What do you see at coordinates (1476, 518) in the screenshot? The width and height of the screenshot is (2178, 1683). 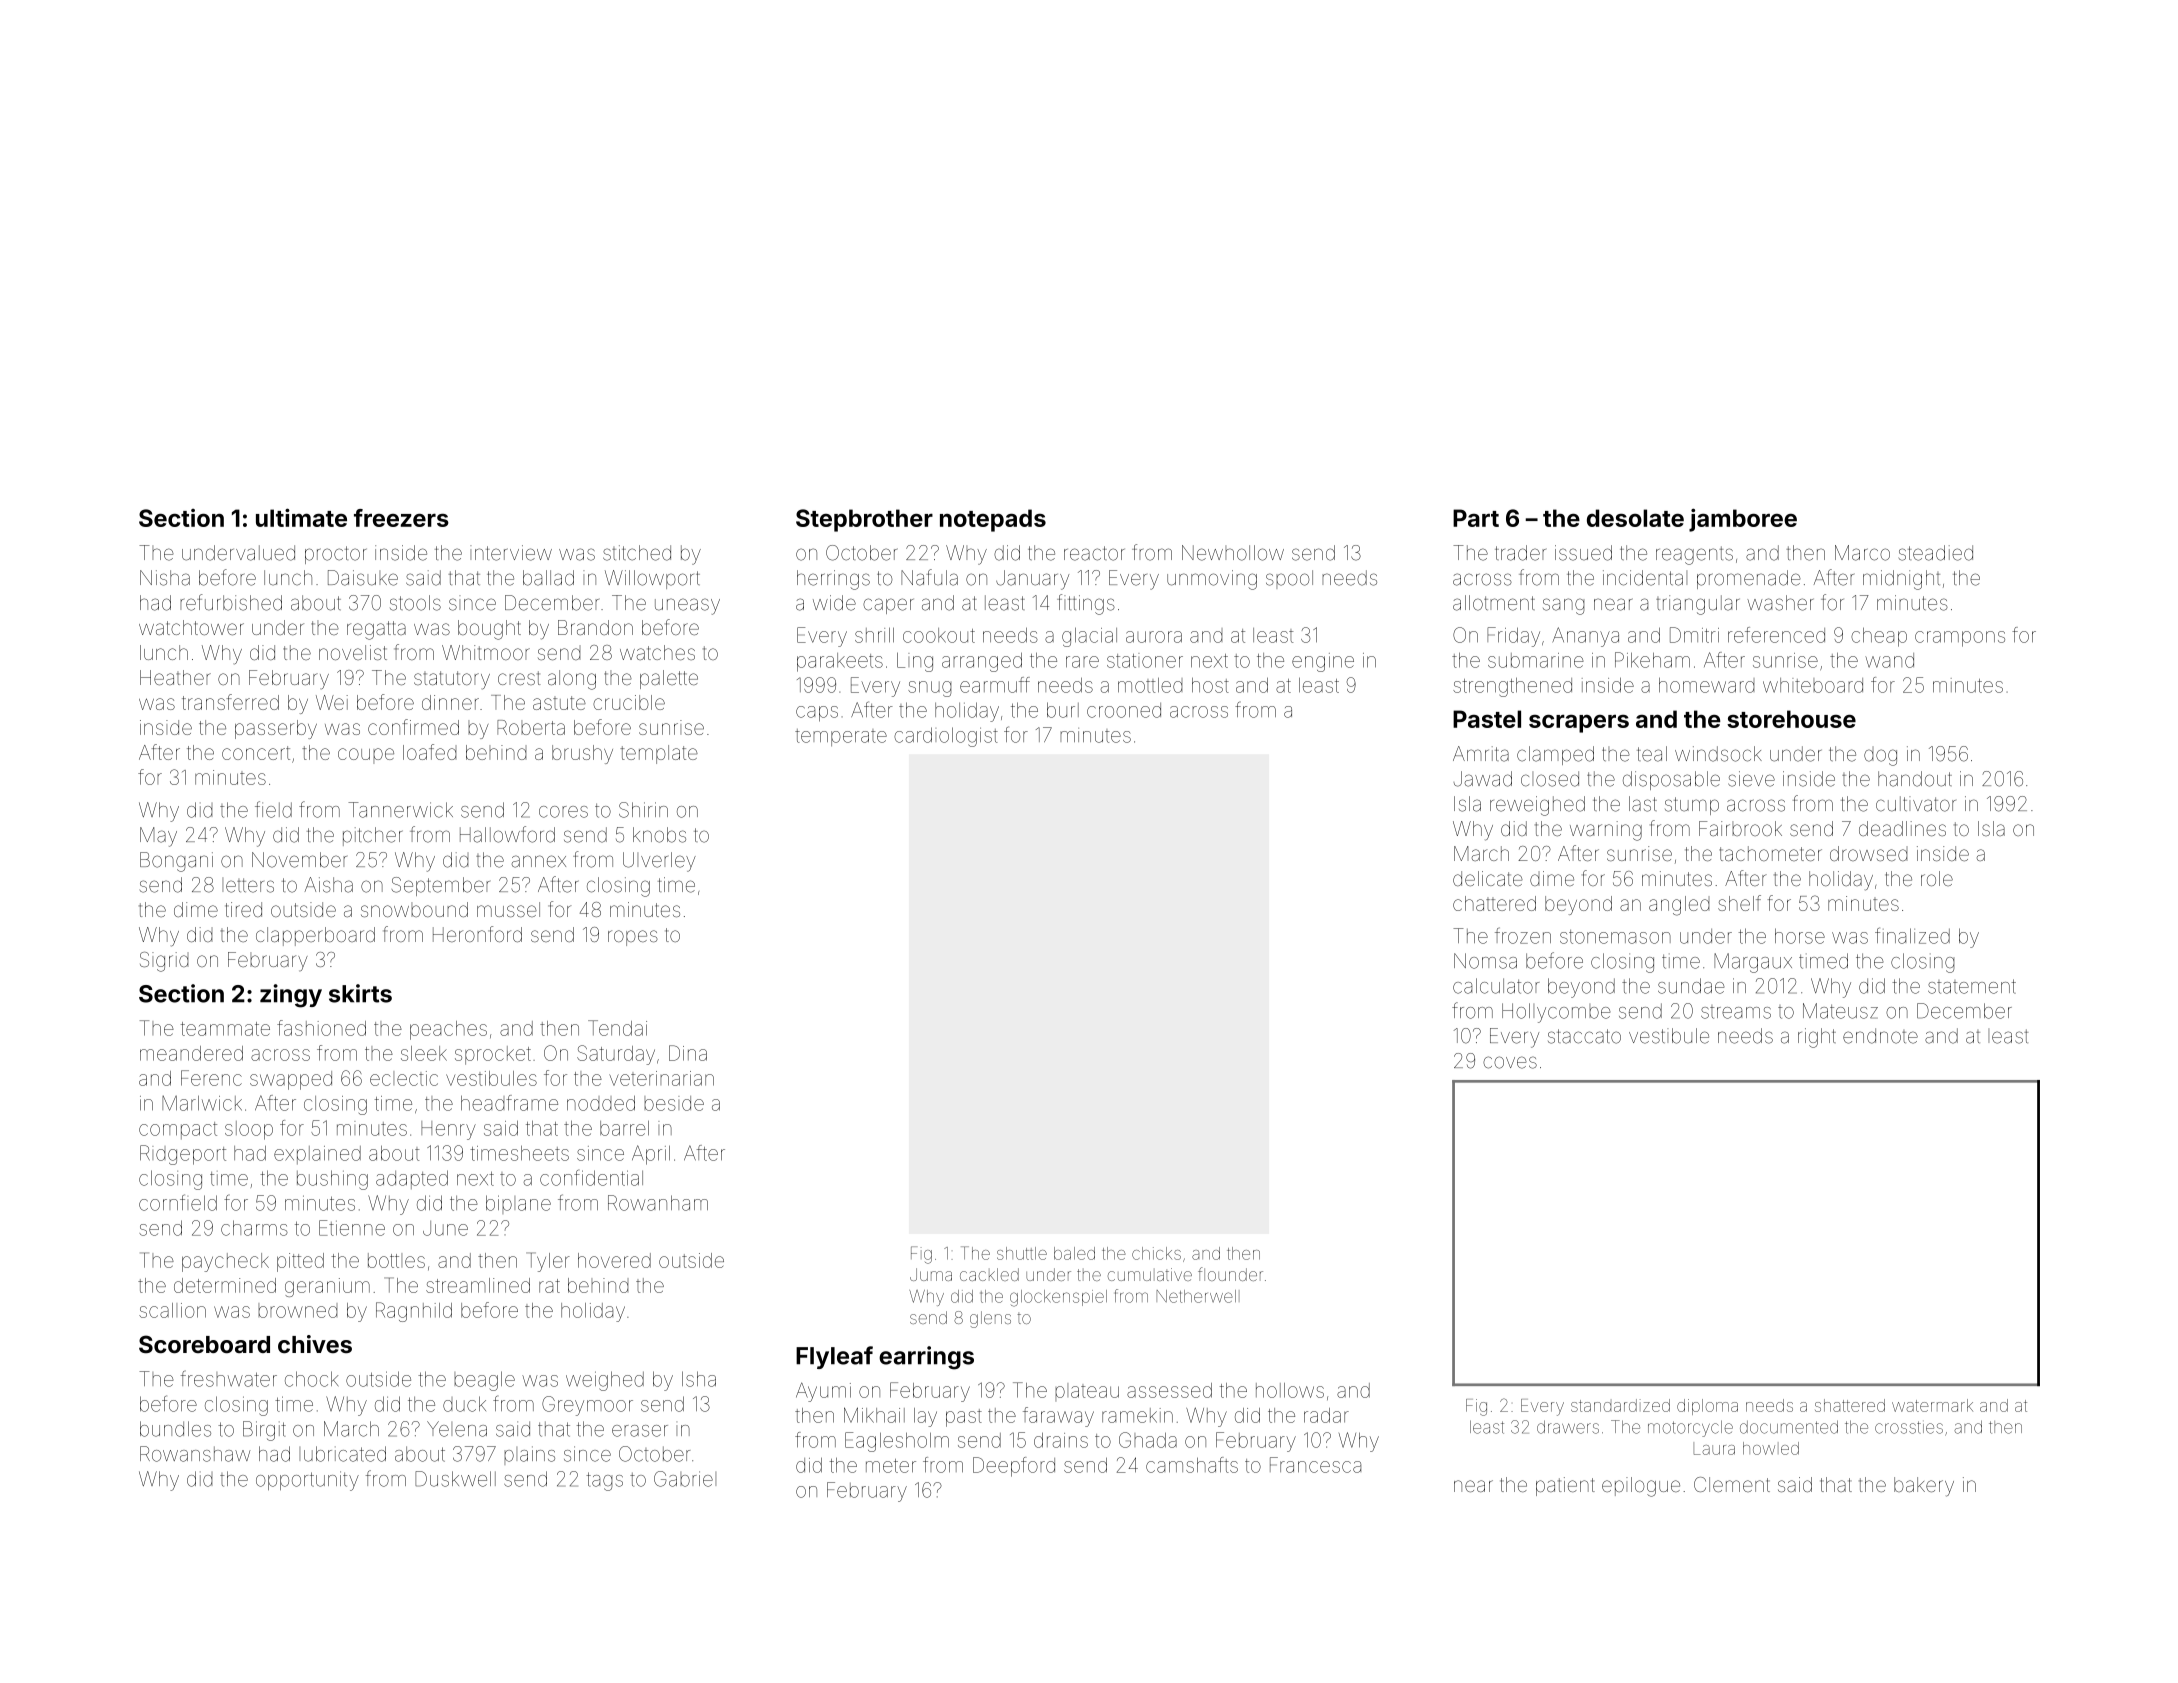 I see `Part` at bounding box center [1476, 518].
